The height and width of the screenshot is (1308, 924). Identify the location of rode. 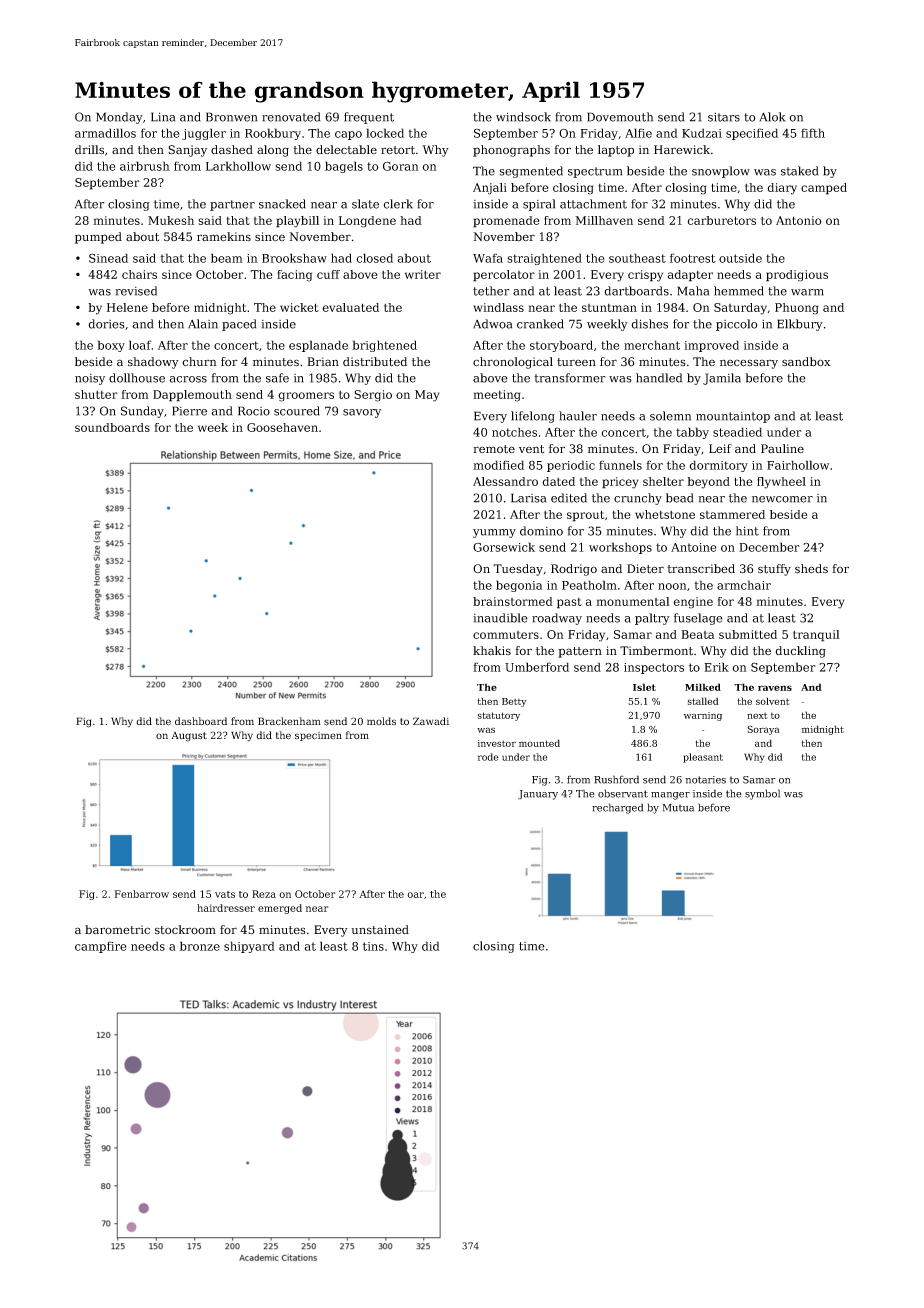
(488, 757).
